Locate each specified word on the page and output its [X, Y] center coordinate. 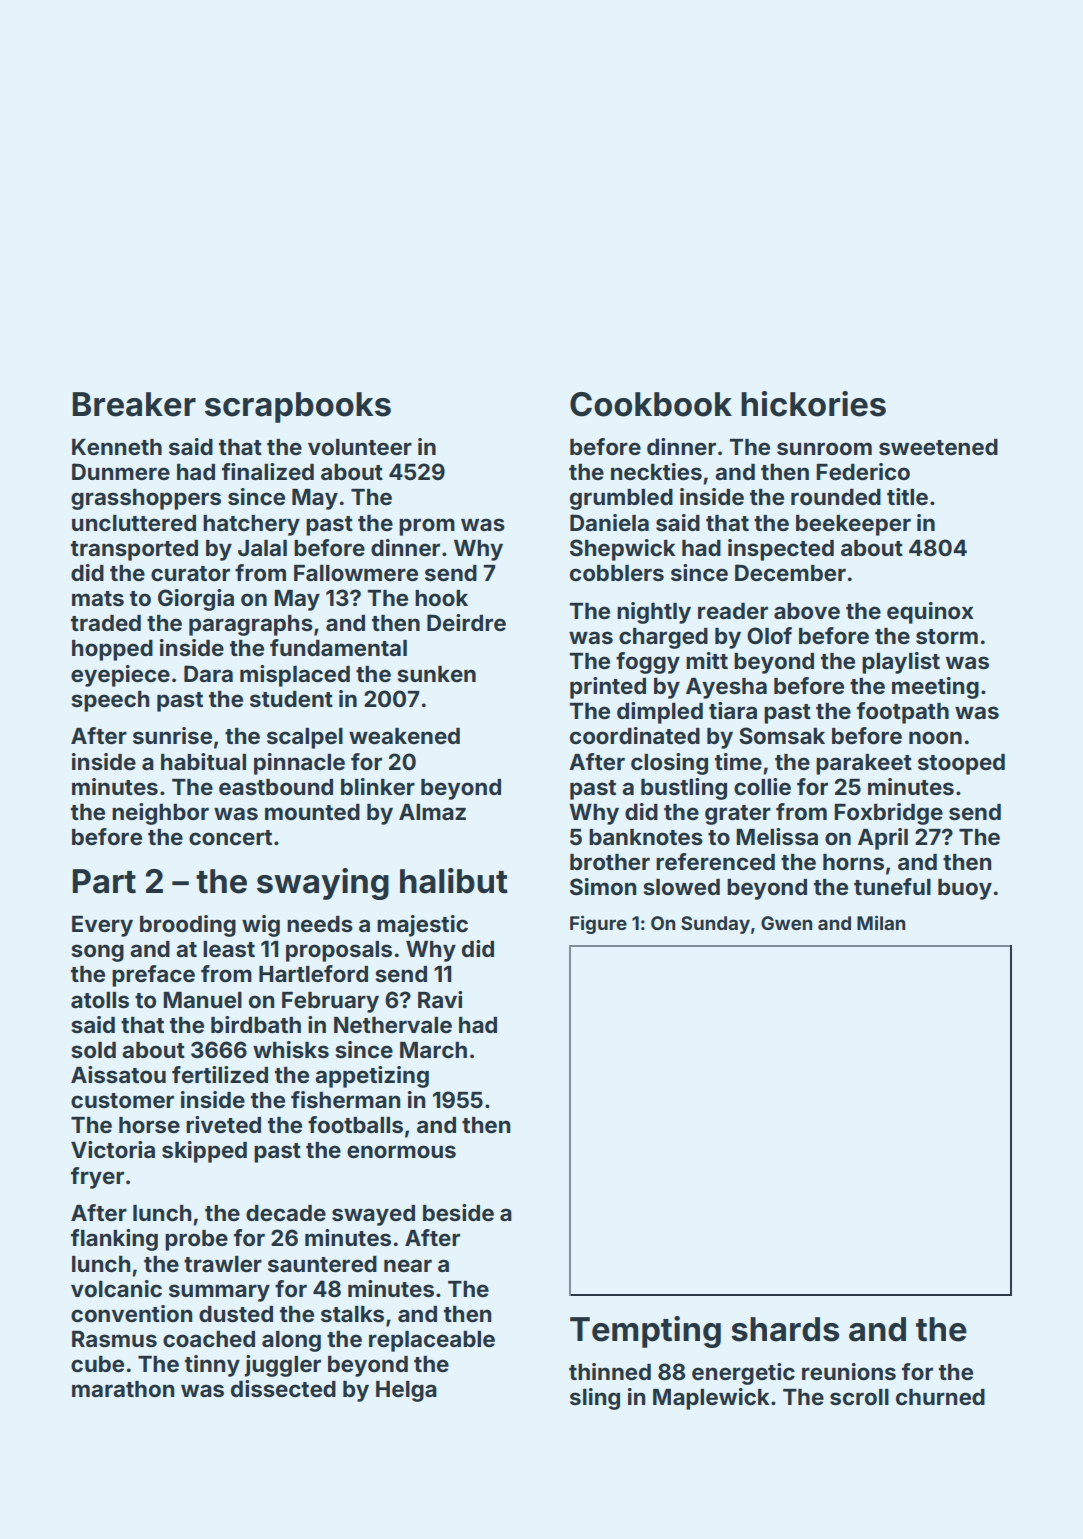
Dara [208, 673]
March [433, 1050]
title [907, 496]
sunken [436, 674]
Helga [406, 1391]
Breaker [134, 404]
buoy [965, 889]
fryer [97, 1178]
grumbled [621, 499]
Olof [769, 635]
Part [104, 881]
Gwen [786, 923]
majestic [422, 926]
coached [209, 1339]
